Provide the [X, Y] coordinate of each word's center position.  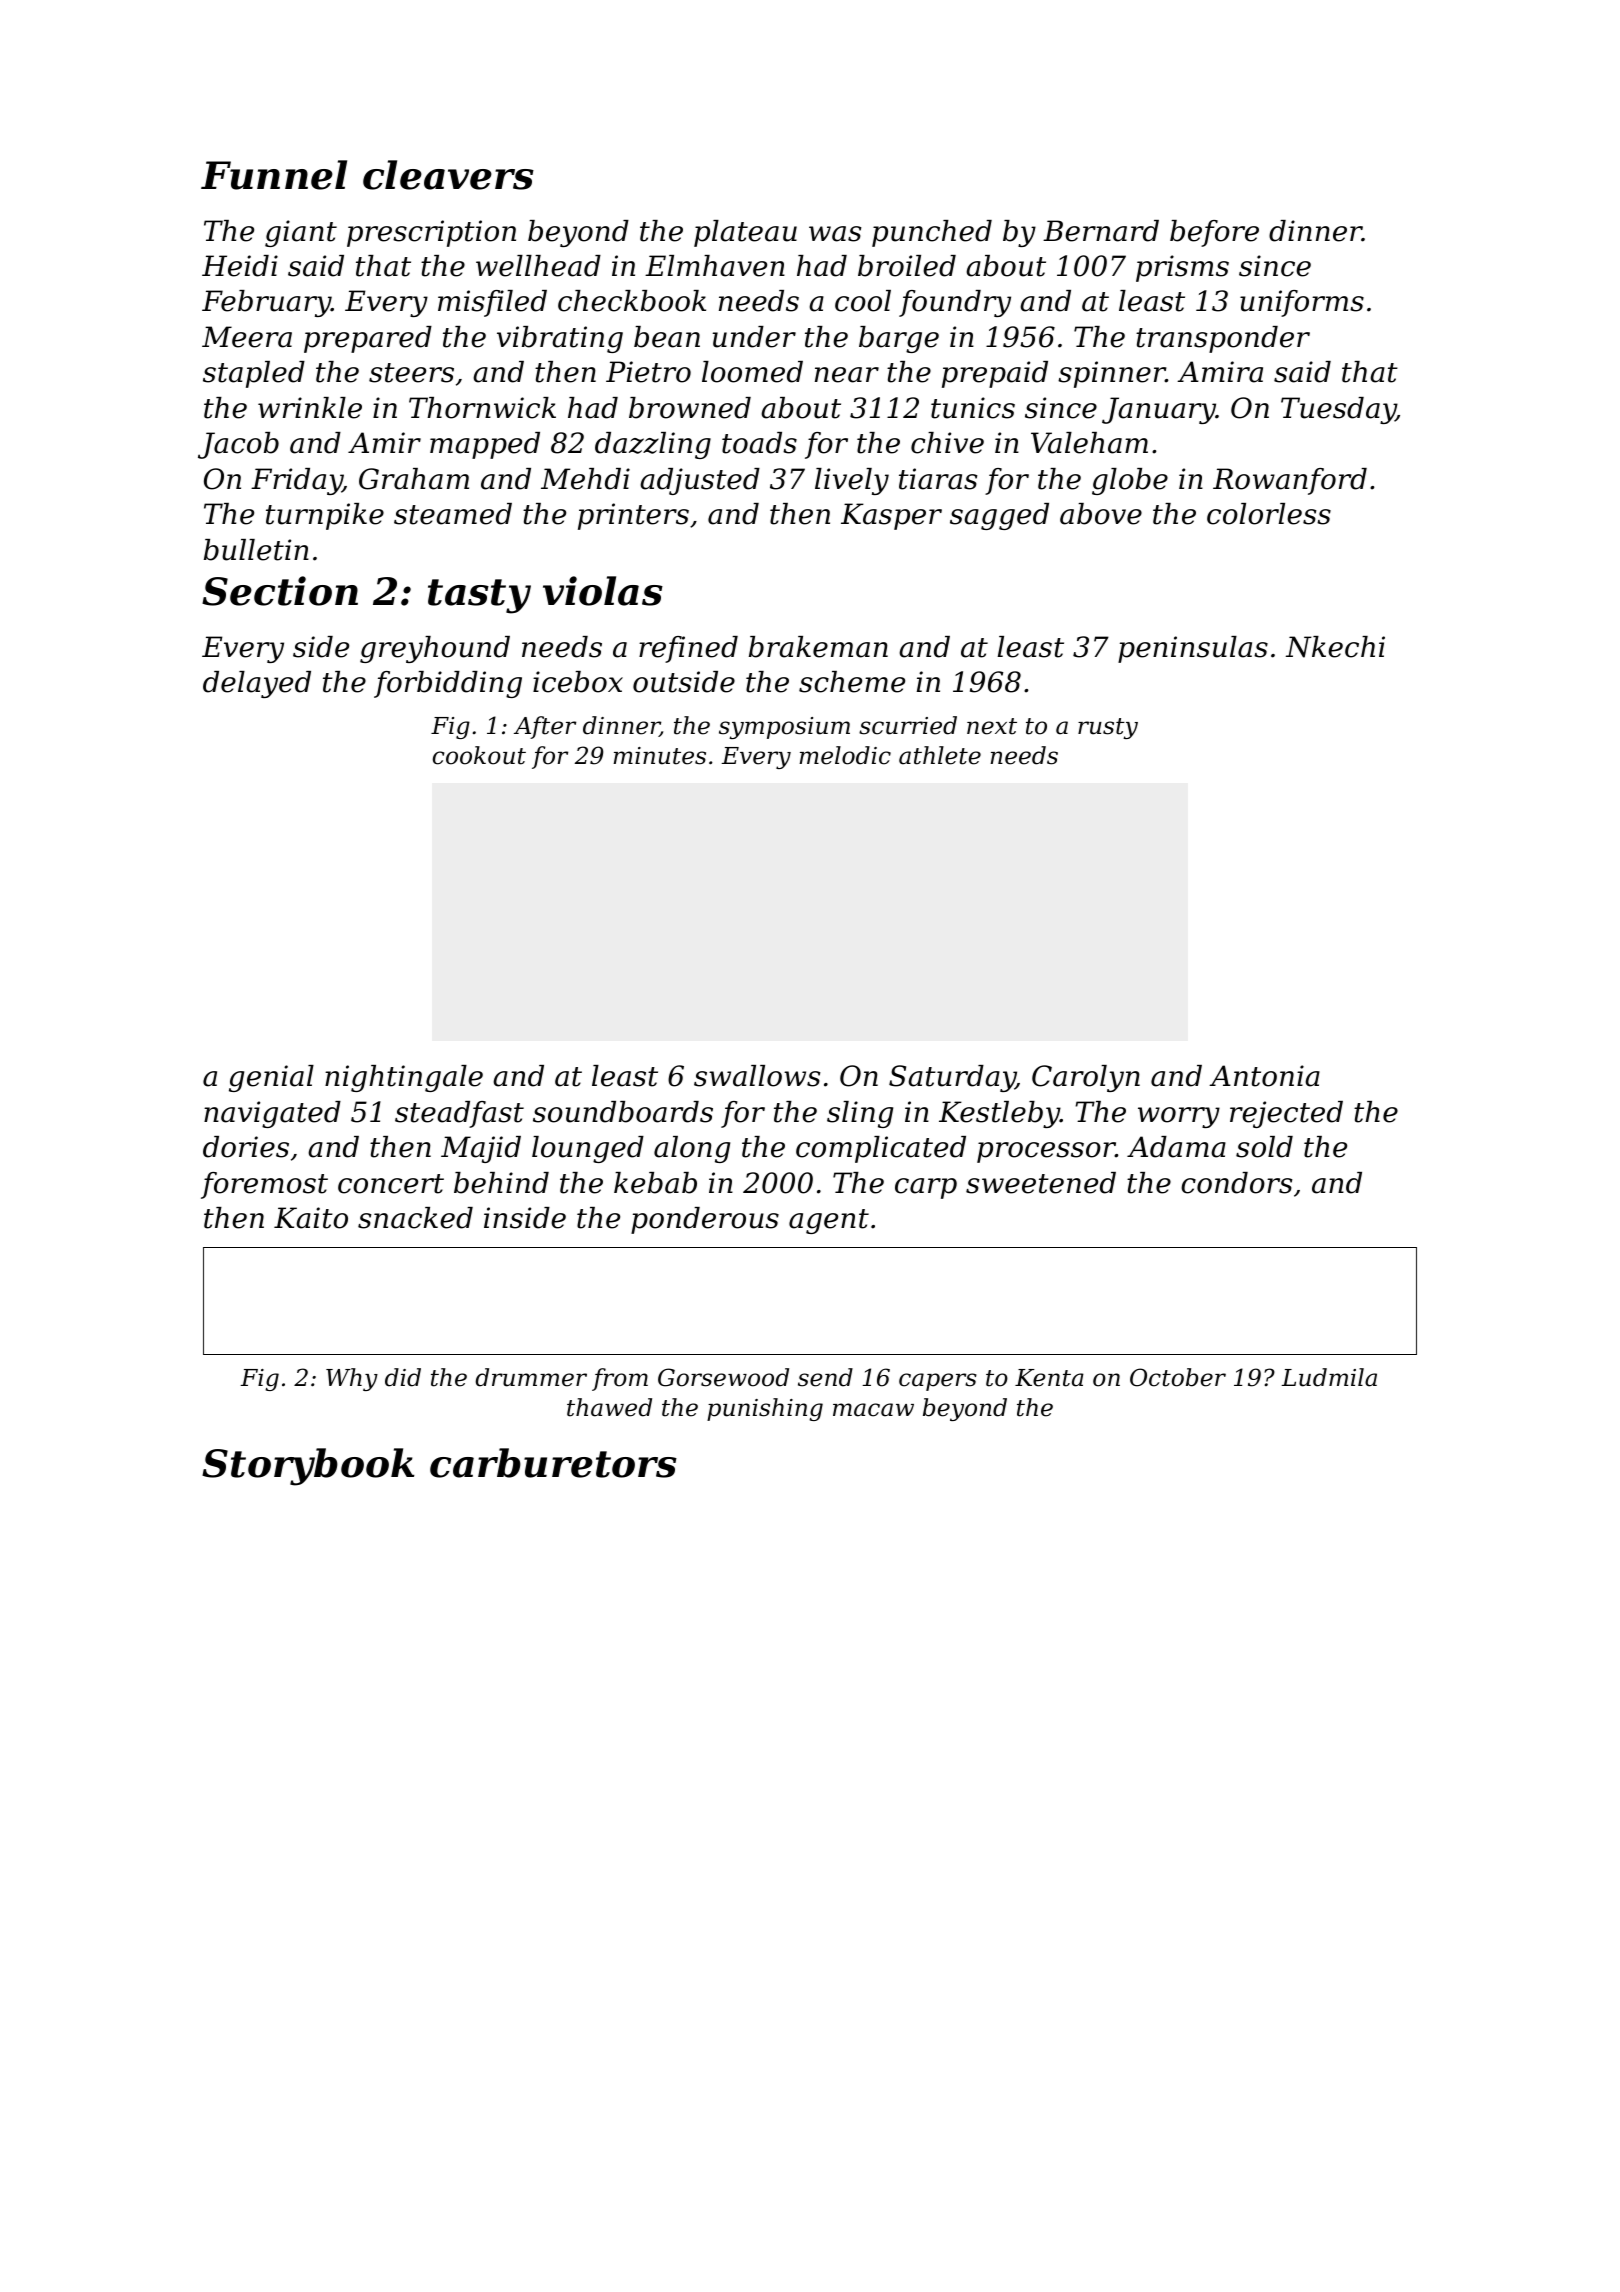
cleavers [448, 175]
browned [690, 408]
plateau [745, 233]
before [1214, 233]
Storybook [308, 1467]
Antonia [1264, 1076]
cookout [479, 755]
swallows [757, 1076]
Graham [414, 479]
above [1101, 514]
